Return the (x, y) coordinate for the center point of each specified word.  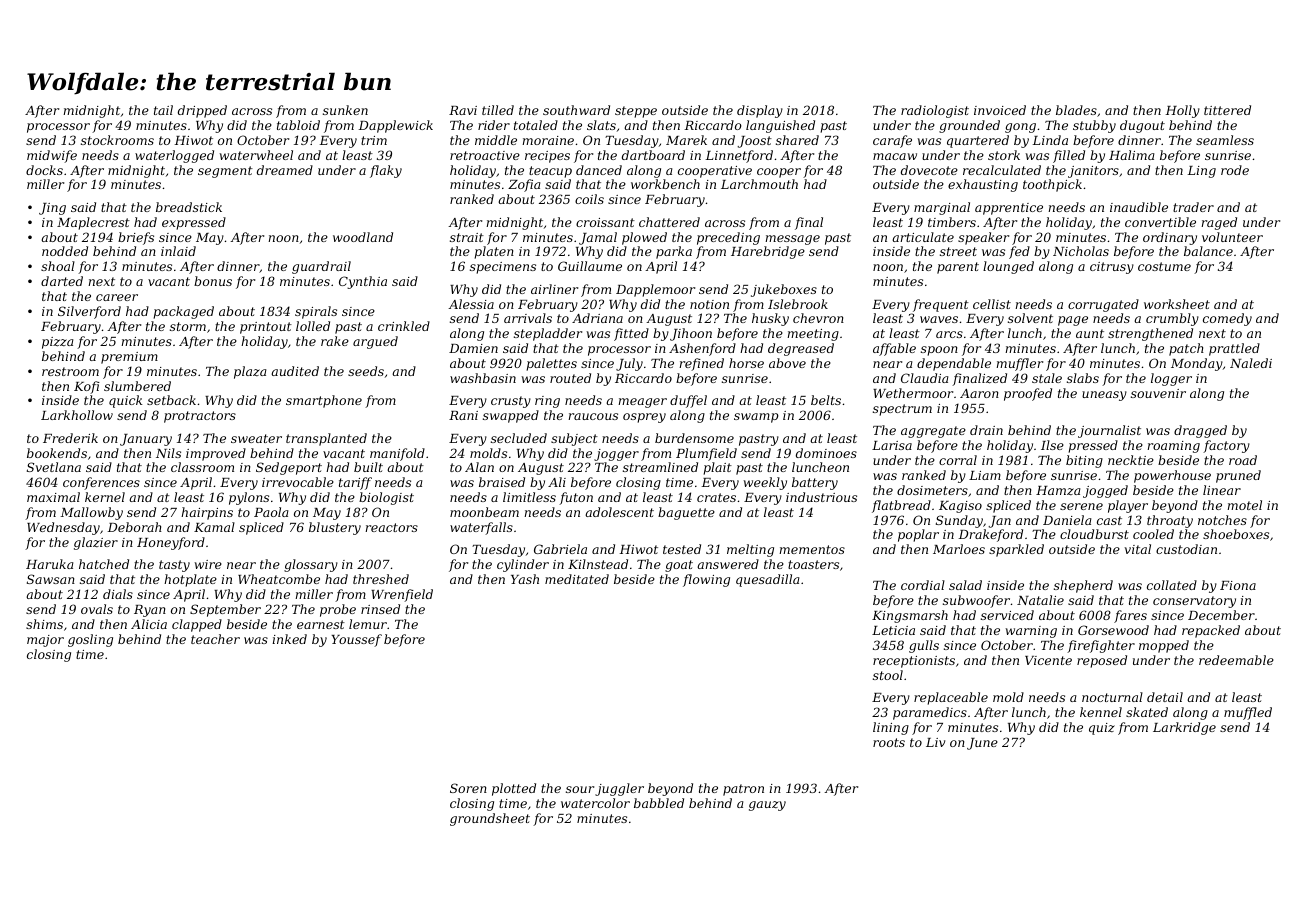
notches (1222, 520)
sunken (345, 110)
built (368, 467)
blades (1076, 110)
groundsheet (490, 819)
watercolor (595, 803)
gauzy (767, 806)
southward (576, 110)
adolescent (619, 512)
